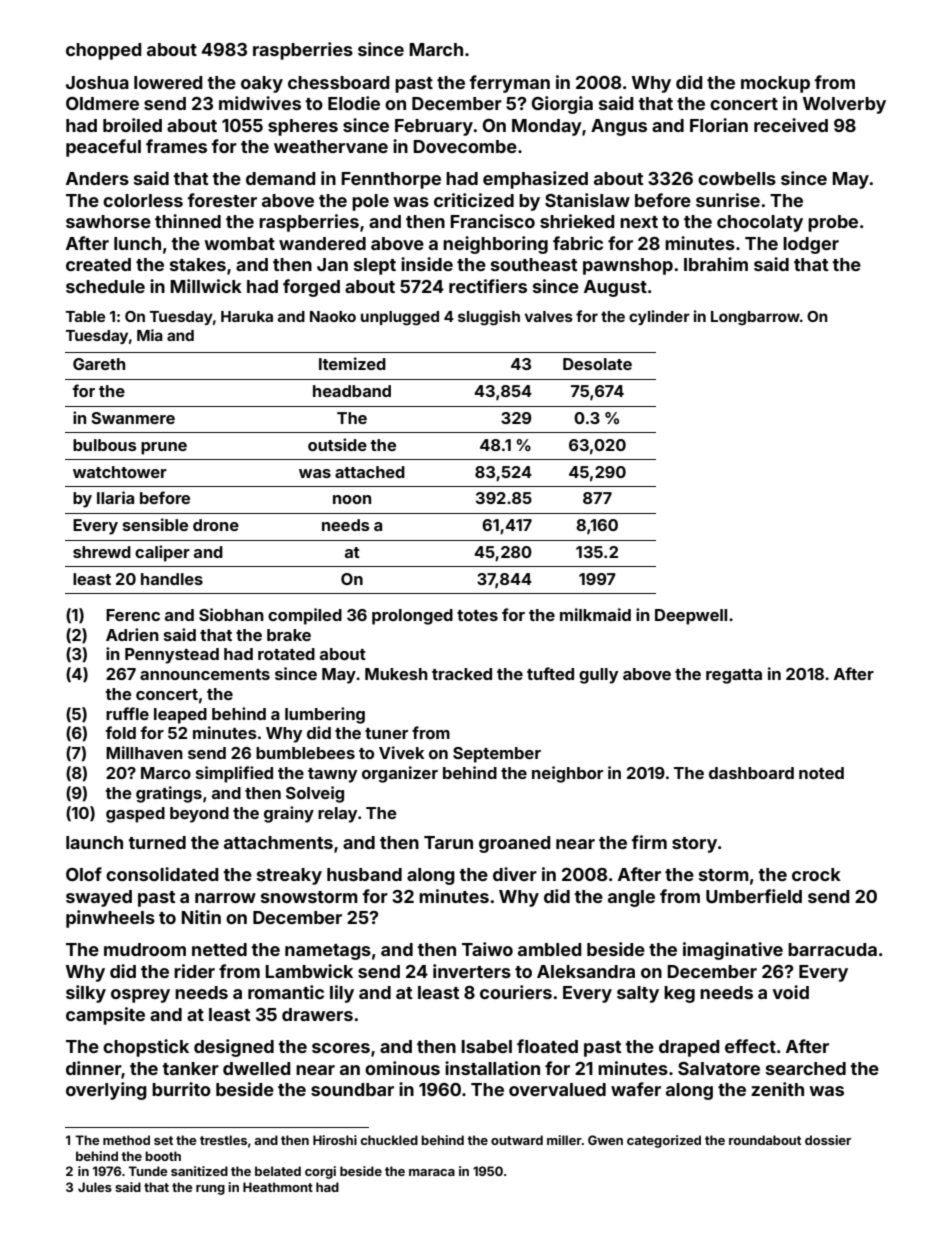  What do you see at coordinates (104, 51) in the document?
I see `chopped` at bounding box center [104, 51].
